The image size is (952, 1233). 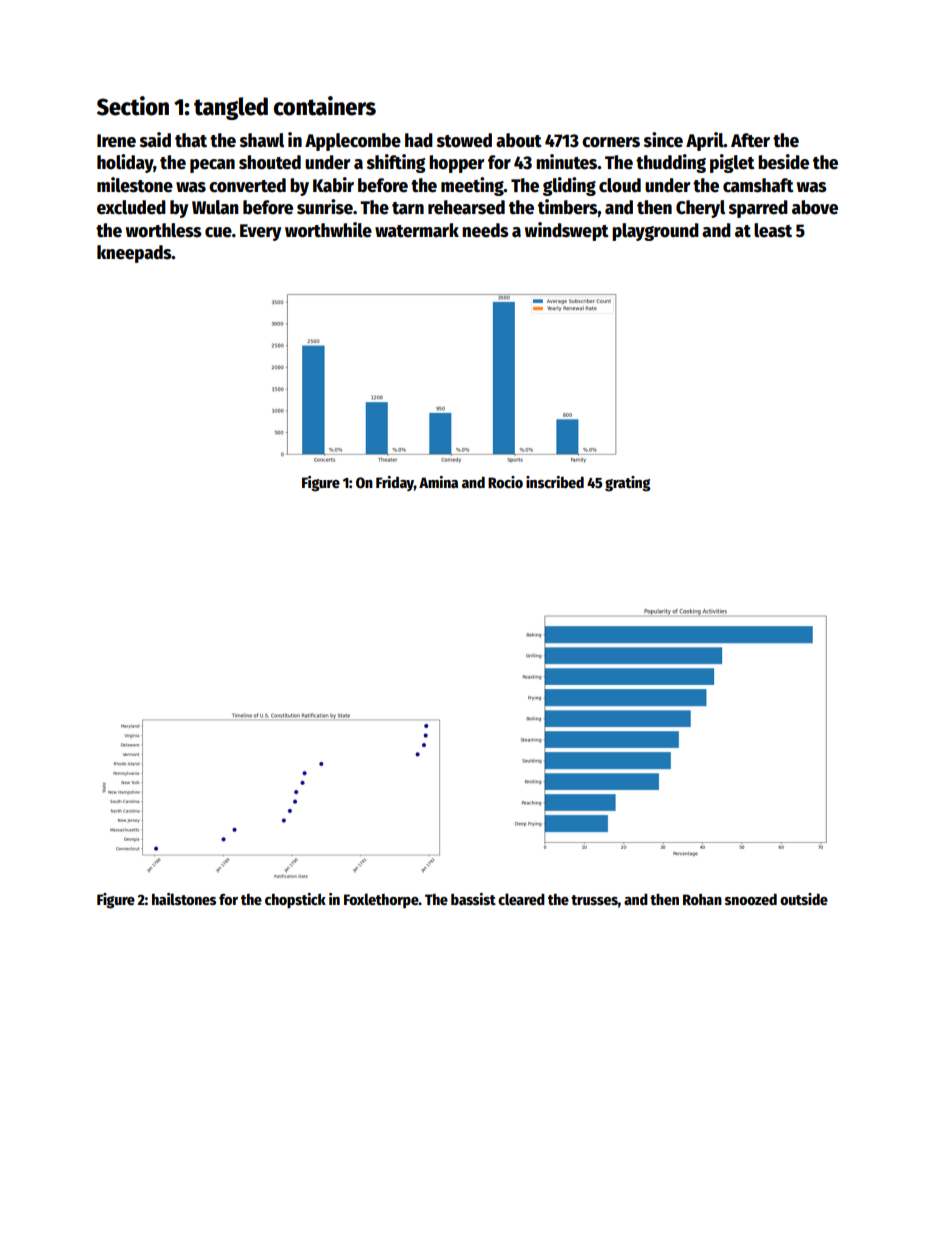 What do you see at coordinates (505, 482) in the screenshot?
I see `Rocio` at bounding box center [505, 482].
